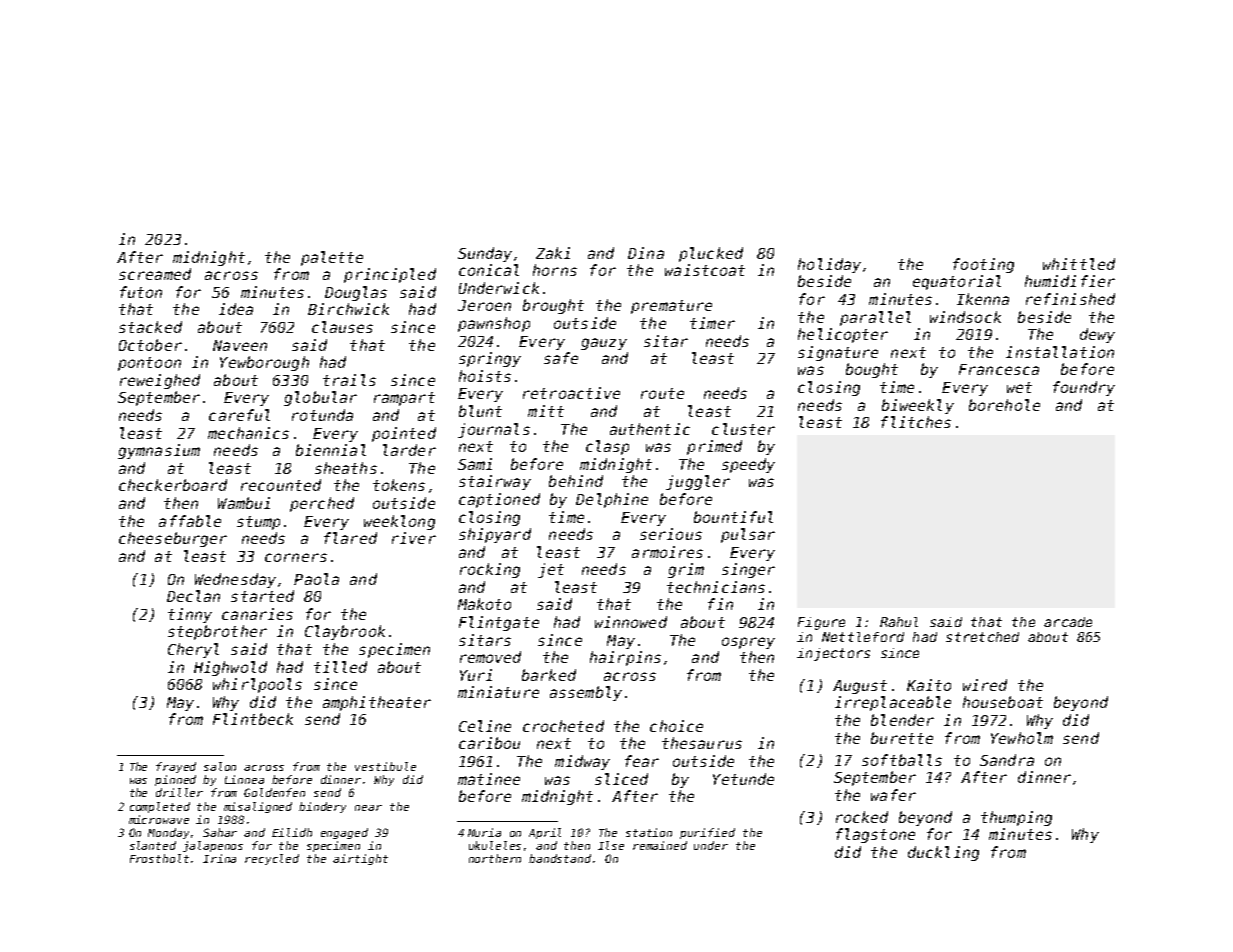 The image size is (1233, 952). What do you see at coordinates (1070, 281) in the document?
I see `humidifier` at bounding box center [1070, 281].
